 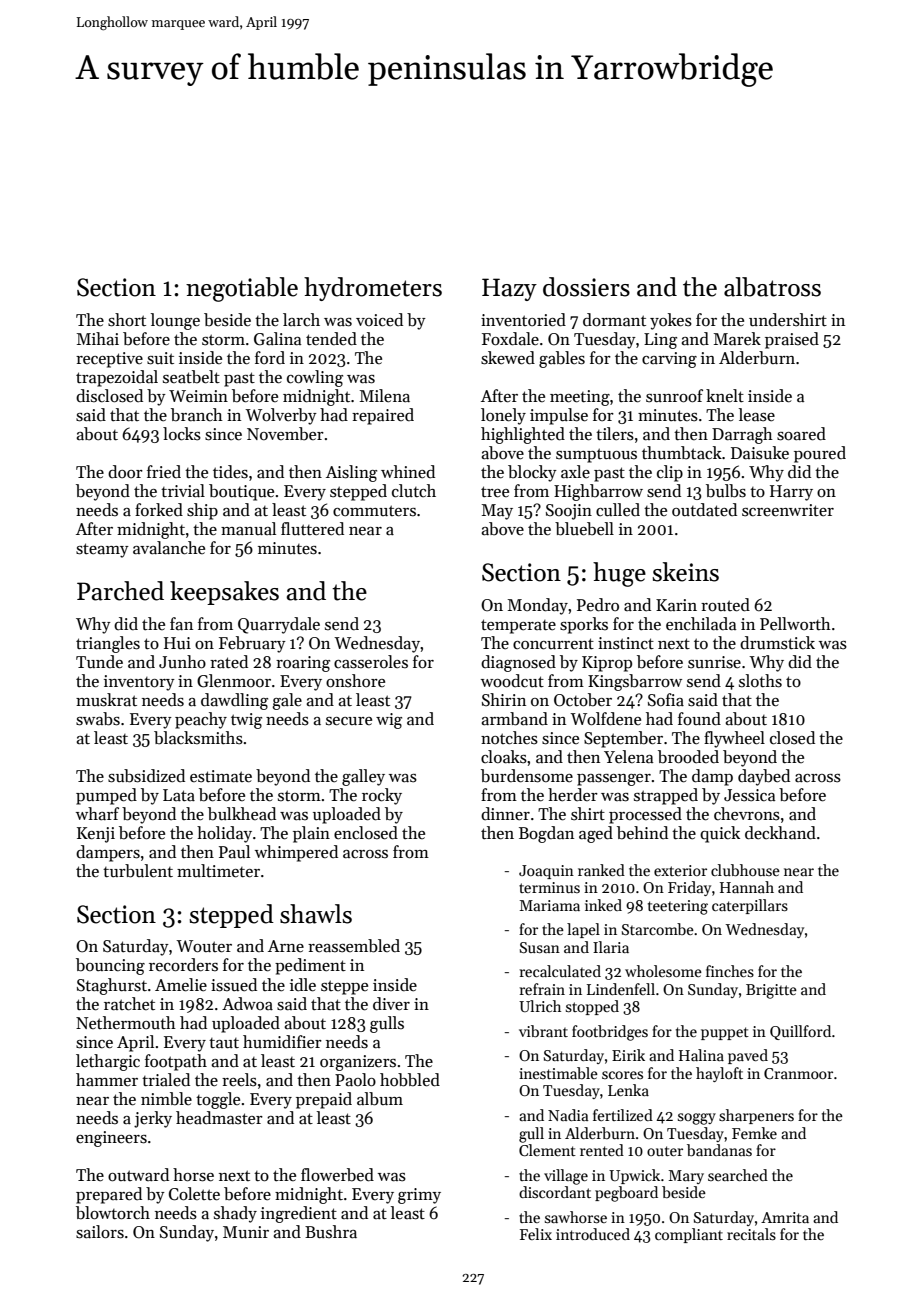 I want to click on receptive, so click(x=109, y=360).
